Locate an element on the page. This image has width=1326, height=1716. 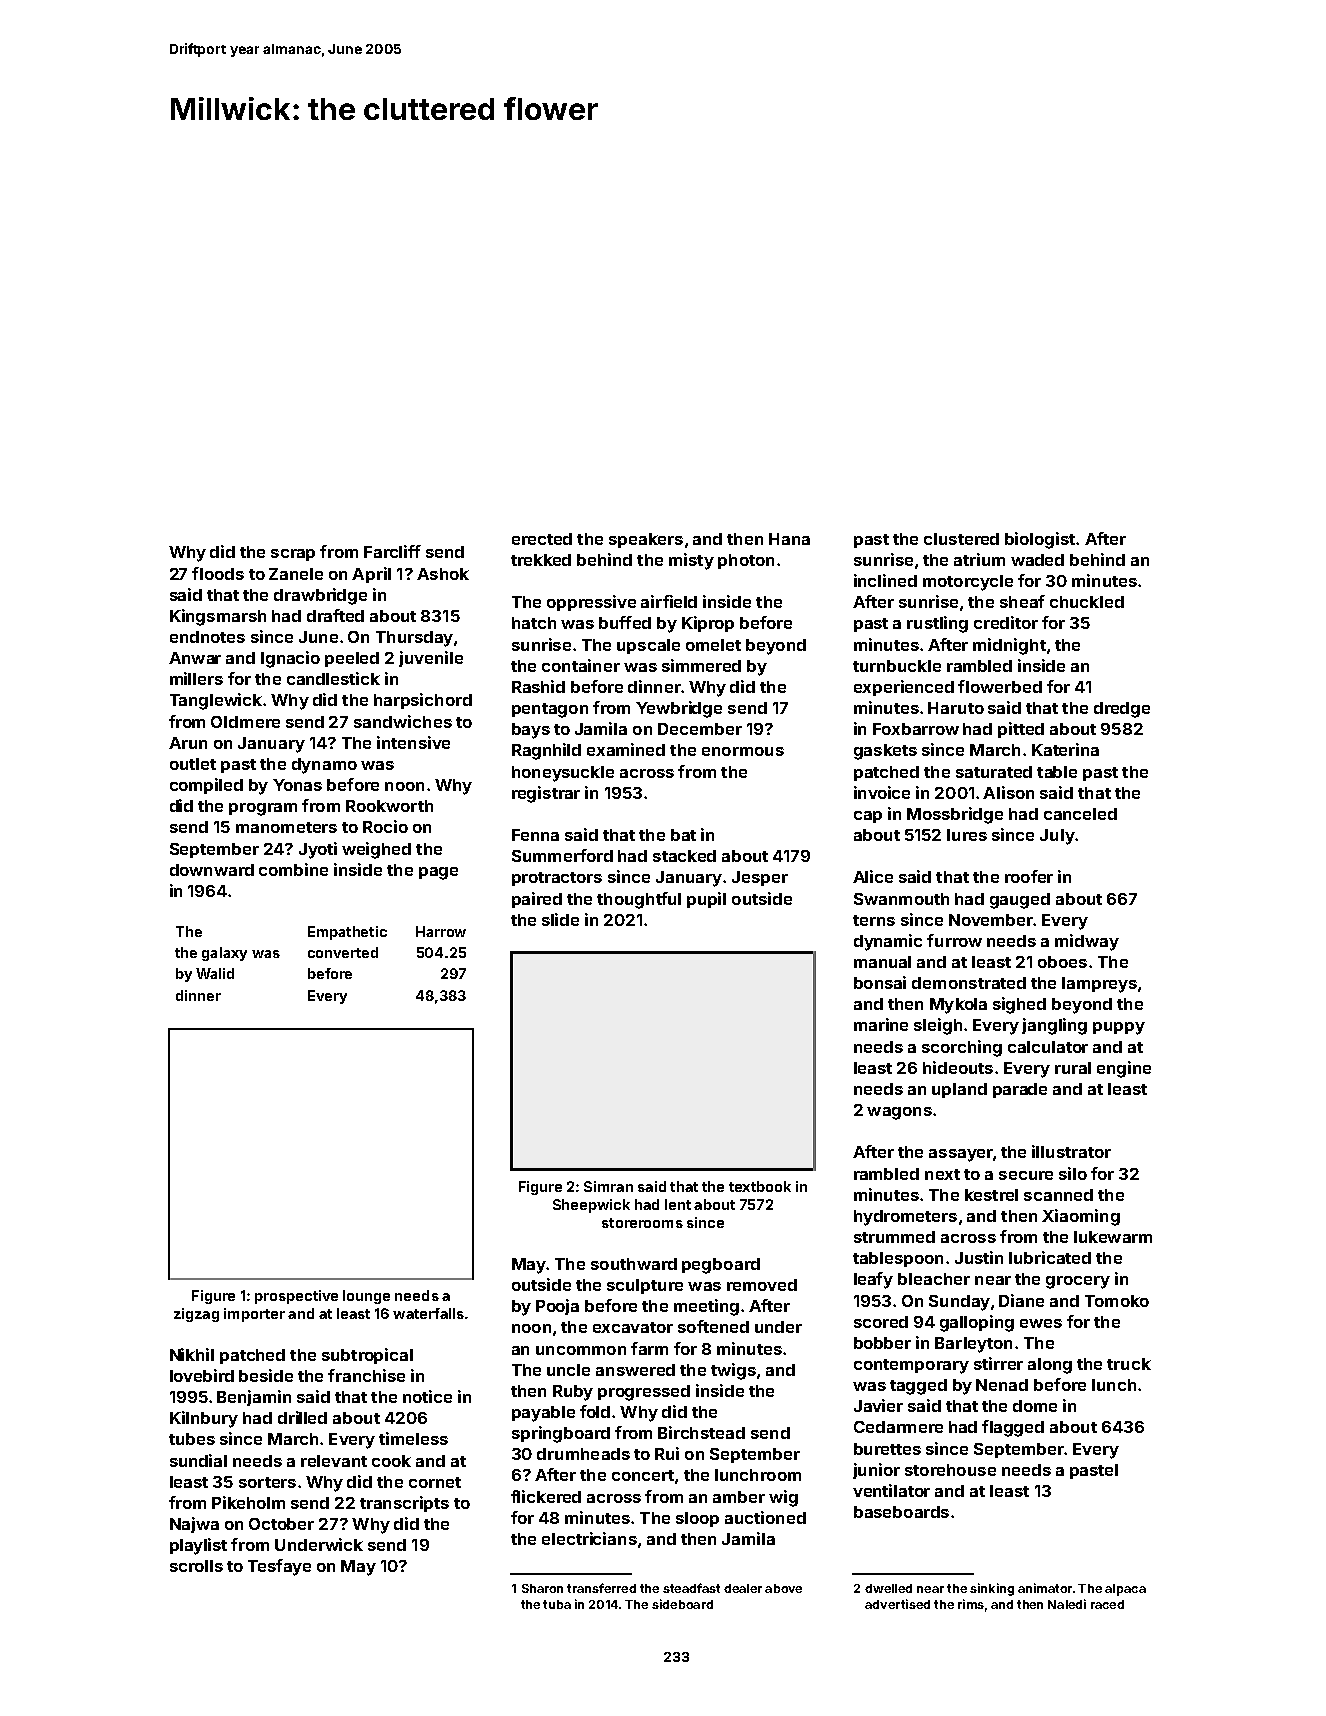
biologist is located at coordinates (1040, 540).
